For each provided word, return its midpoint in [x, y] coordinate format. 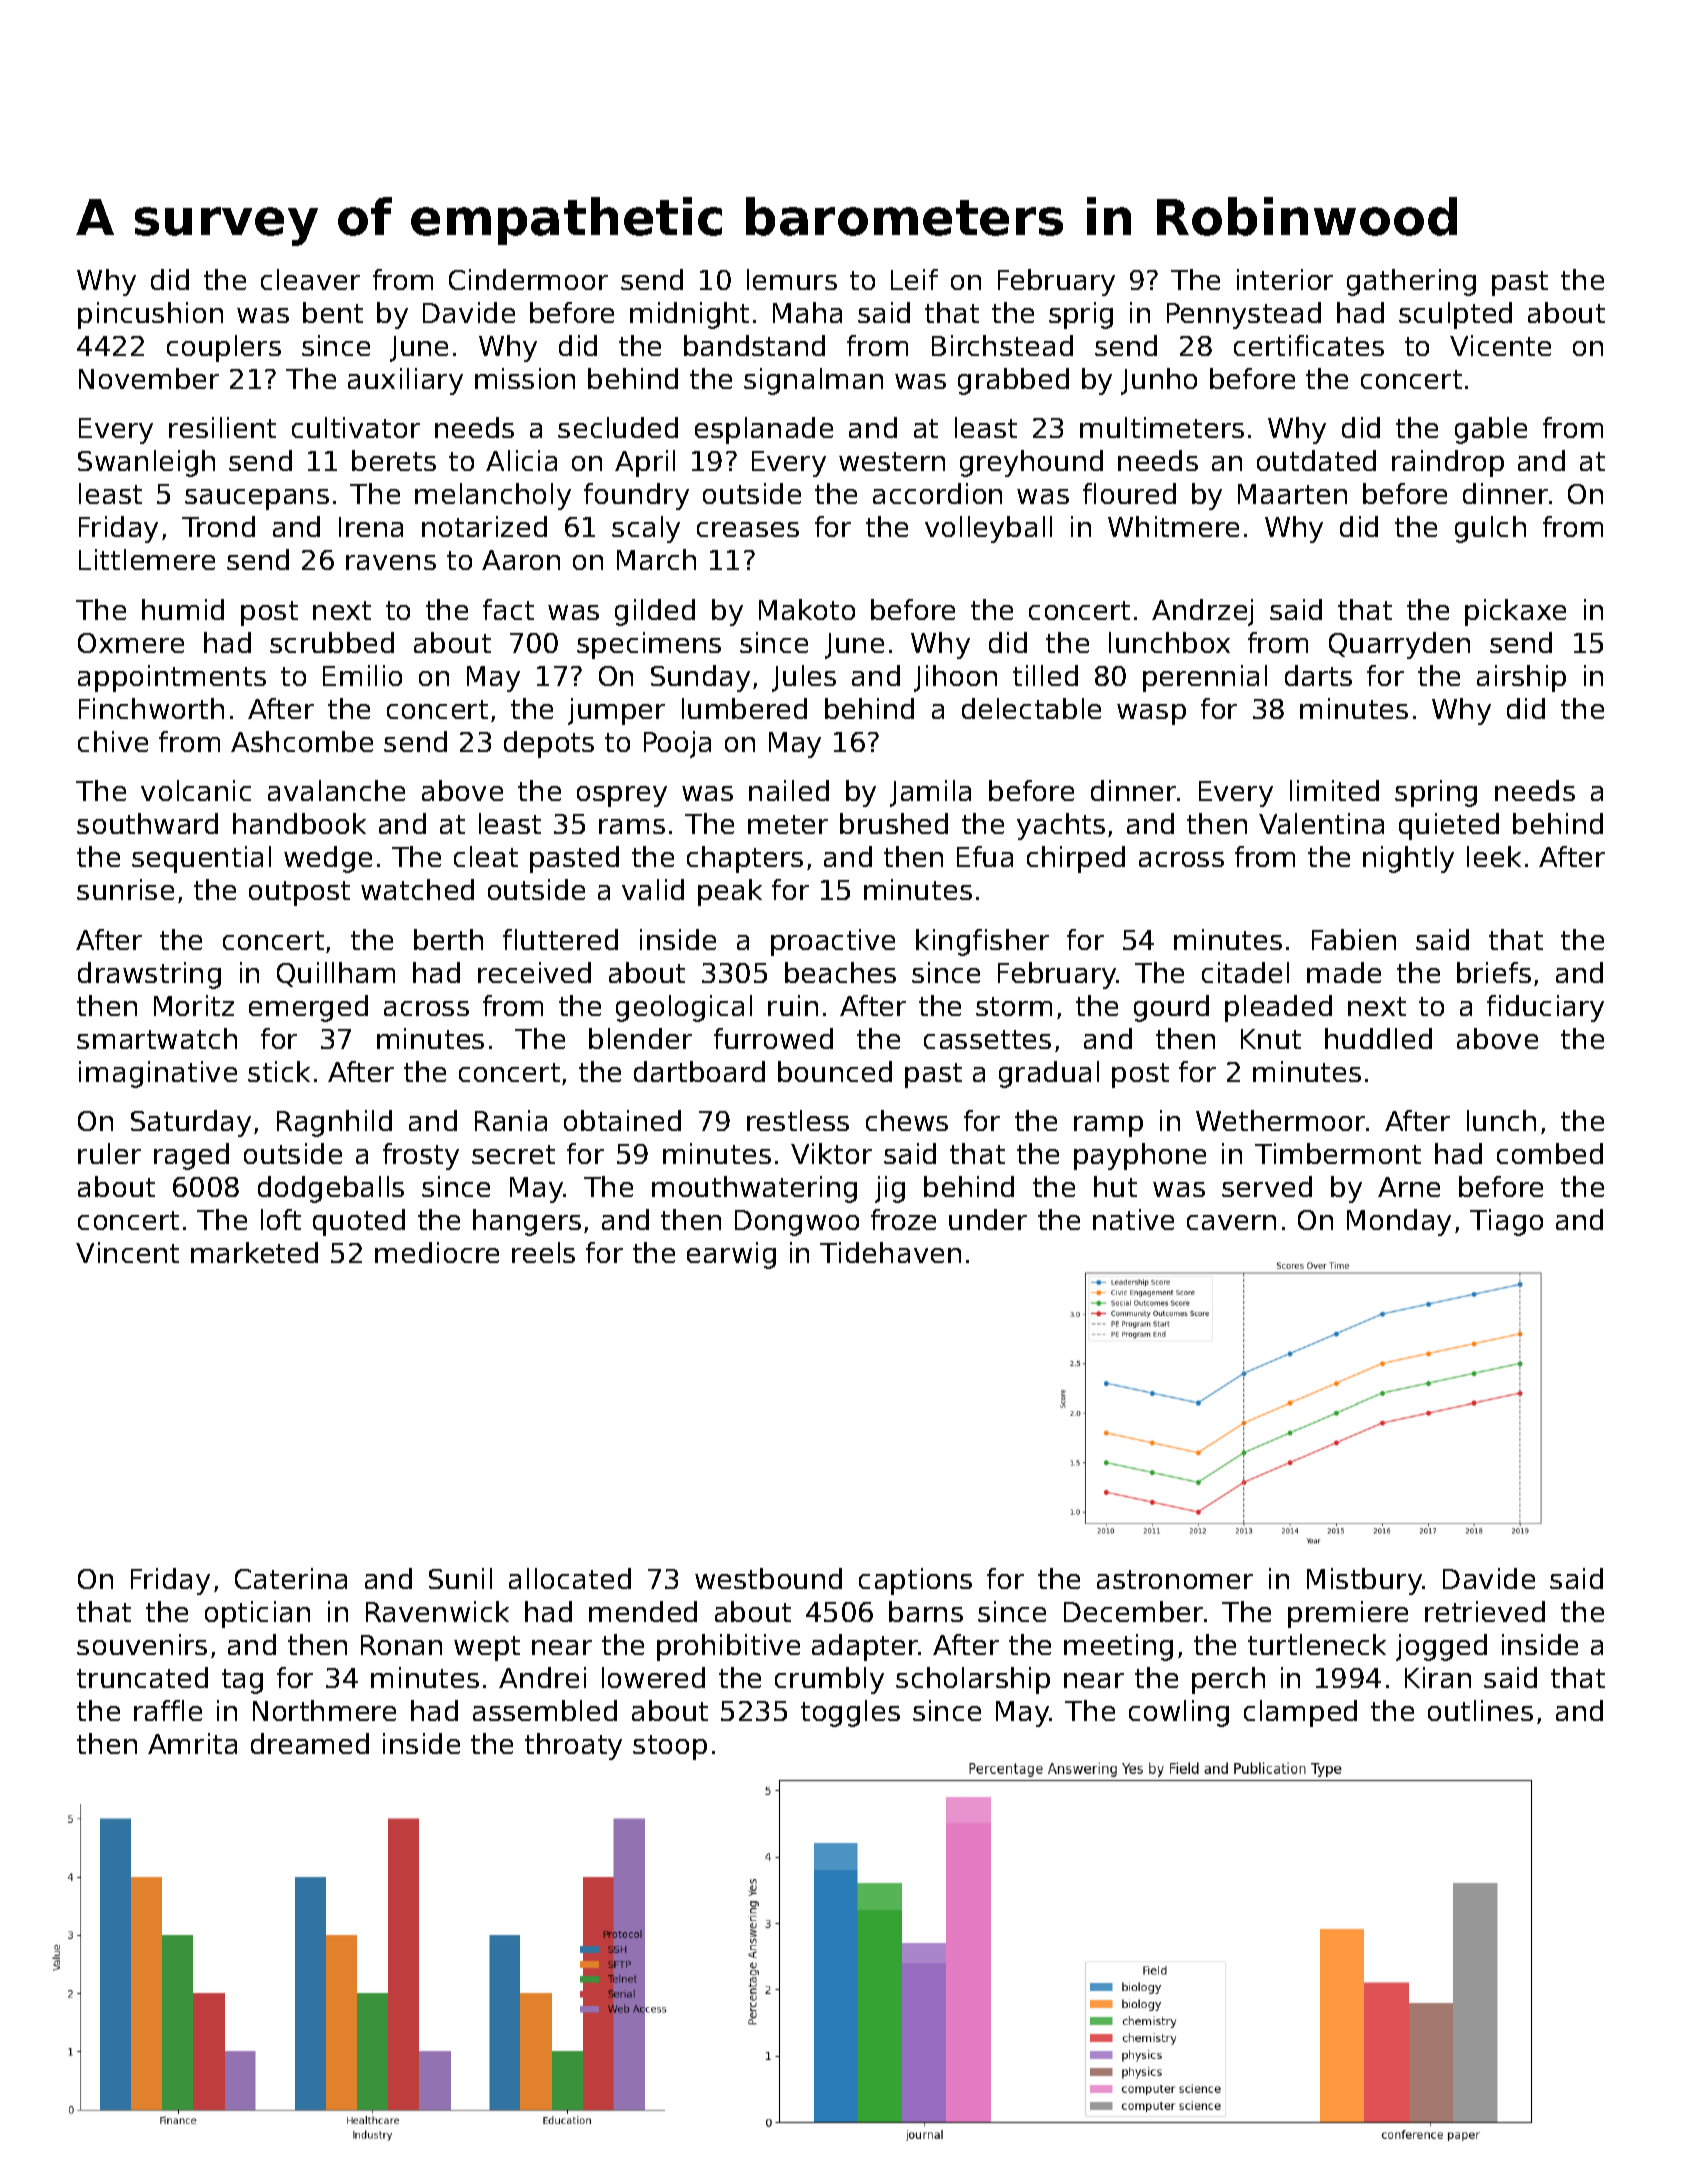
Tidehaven [890, 1252]
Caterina [291, 1578]
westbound [768, 1578]
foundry [636, 496]
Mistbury [1364, 1581]
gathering [1411, 282]
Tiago [1506, 1222]
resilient [222, 427]
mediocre [437, 1252]
